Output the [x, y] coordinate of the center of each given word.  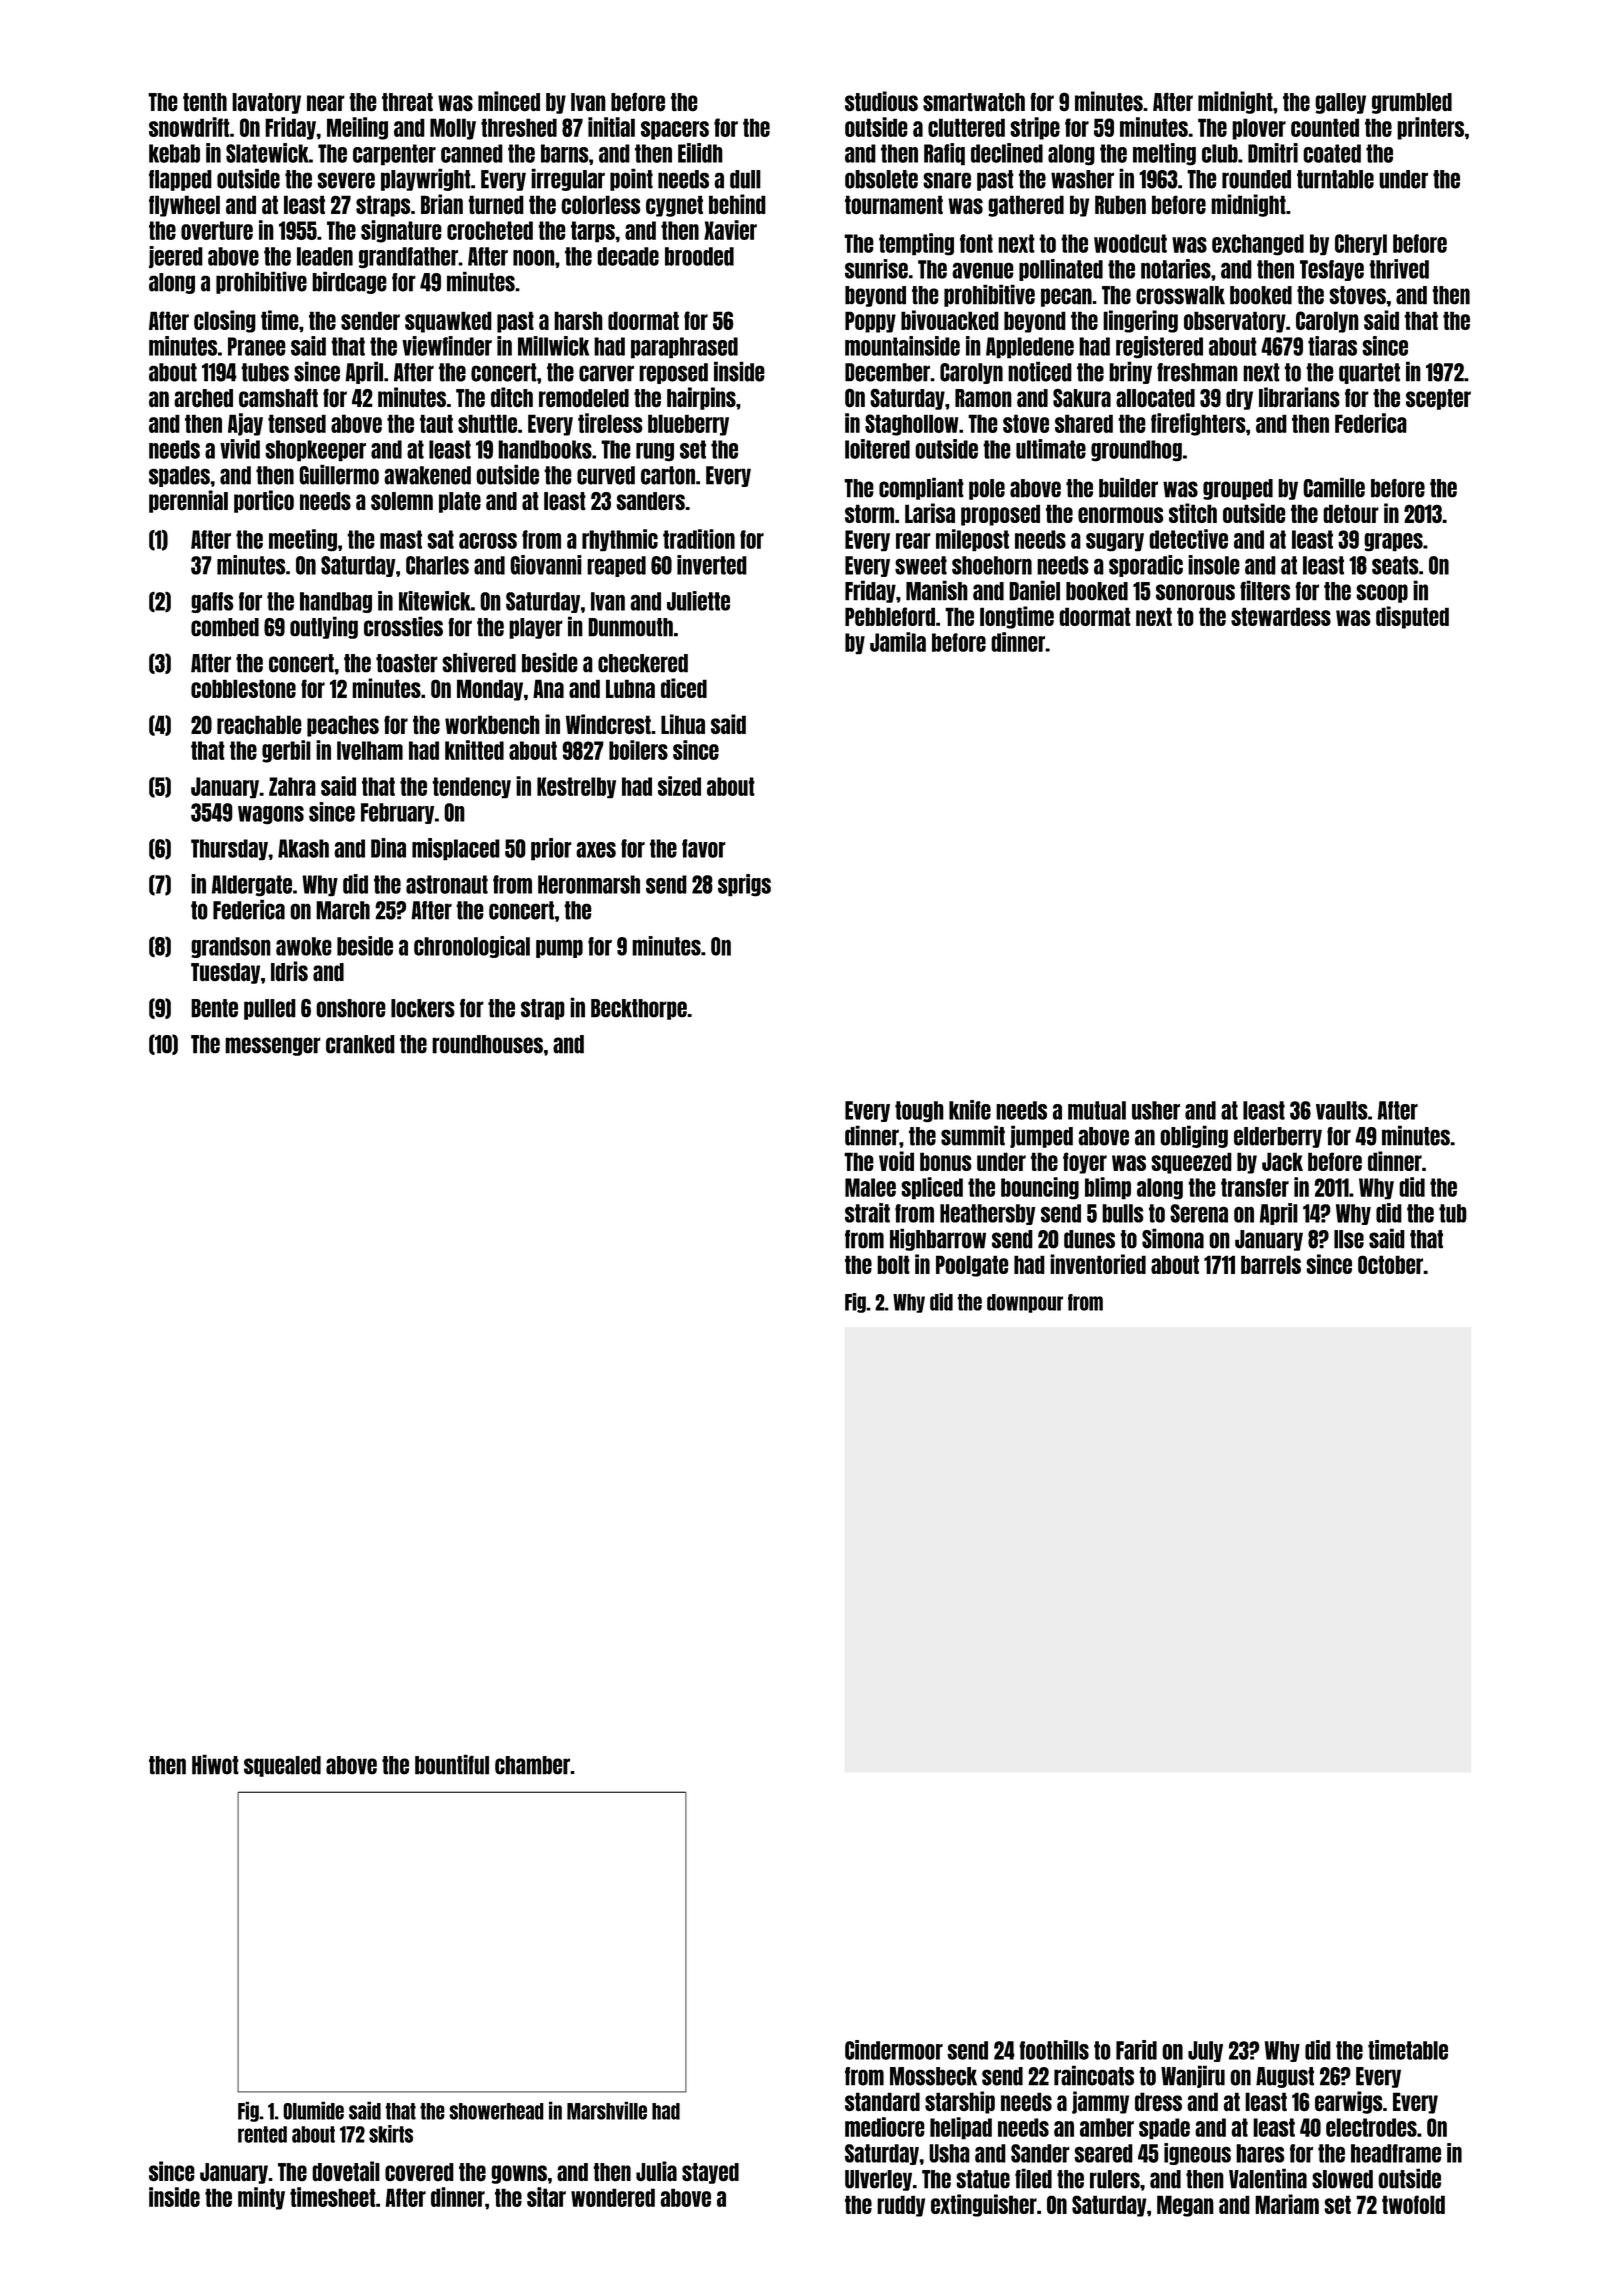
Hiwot [215, 1764]
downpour [1025, 1303]
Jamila [898, 642]
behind [737, 204]
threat [407, 102]
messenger [273, 1046]
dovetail [346, 2171]
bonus [946, 1161]
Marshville [607, 2110]
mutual [1097, 1110]
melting [1164, 154]
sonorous [1195, 592]
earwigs [1349, 2102]
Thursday [229, 850]
